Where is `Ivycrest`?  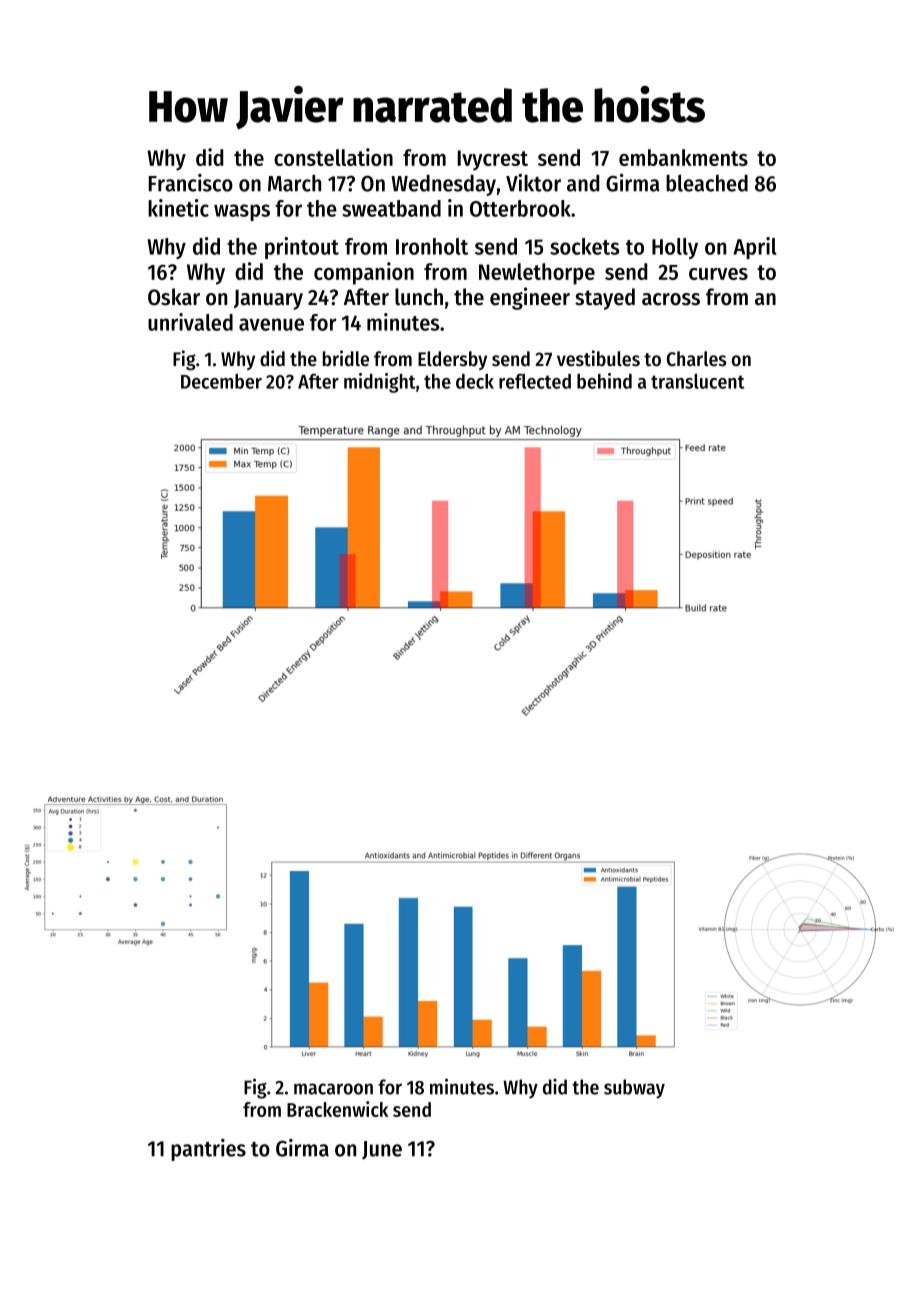
Ivycrest is located at coordinates (493, 160).
